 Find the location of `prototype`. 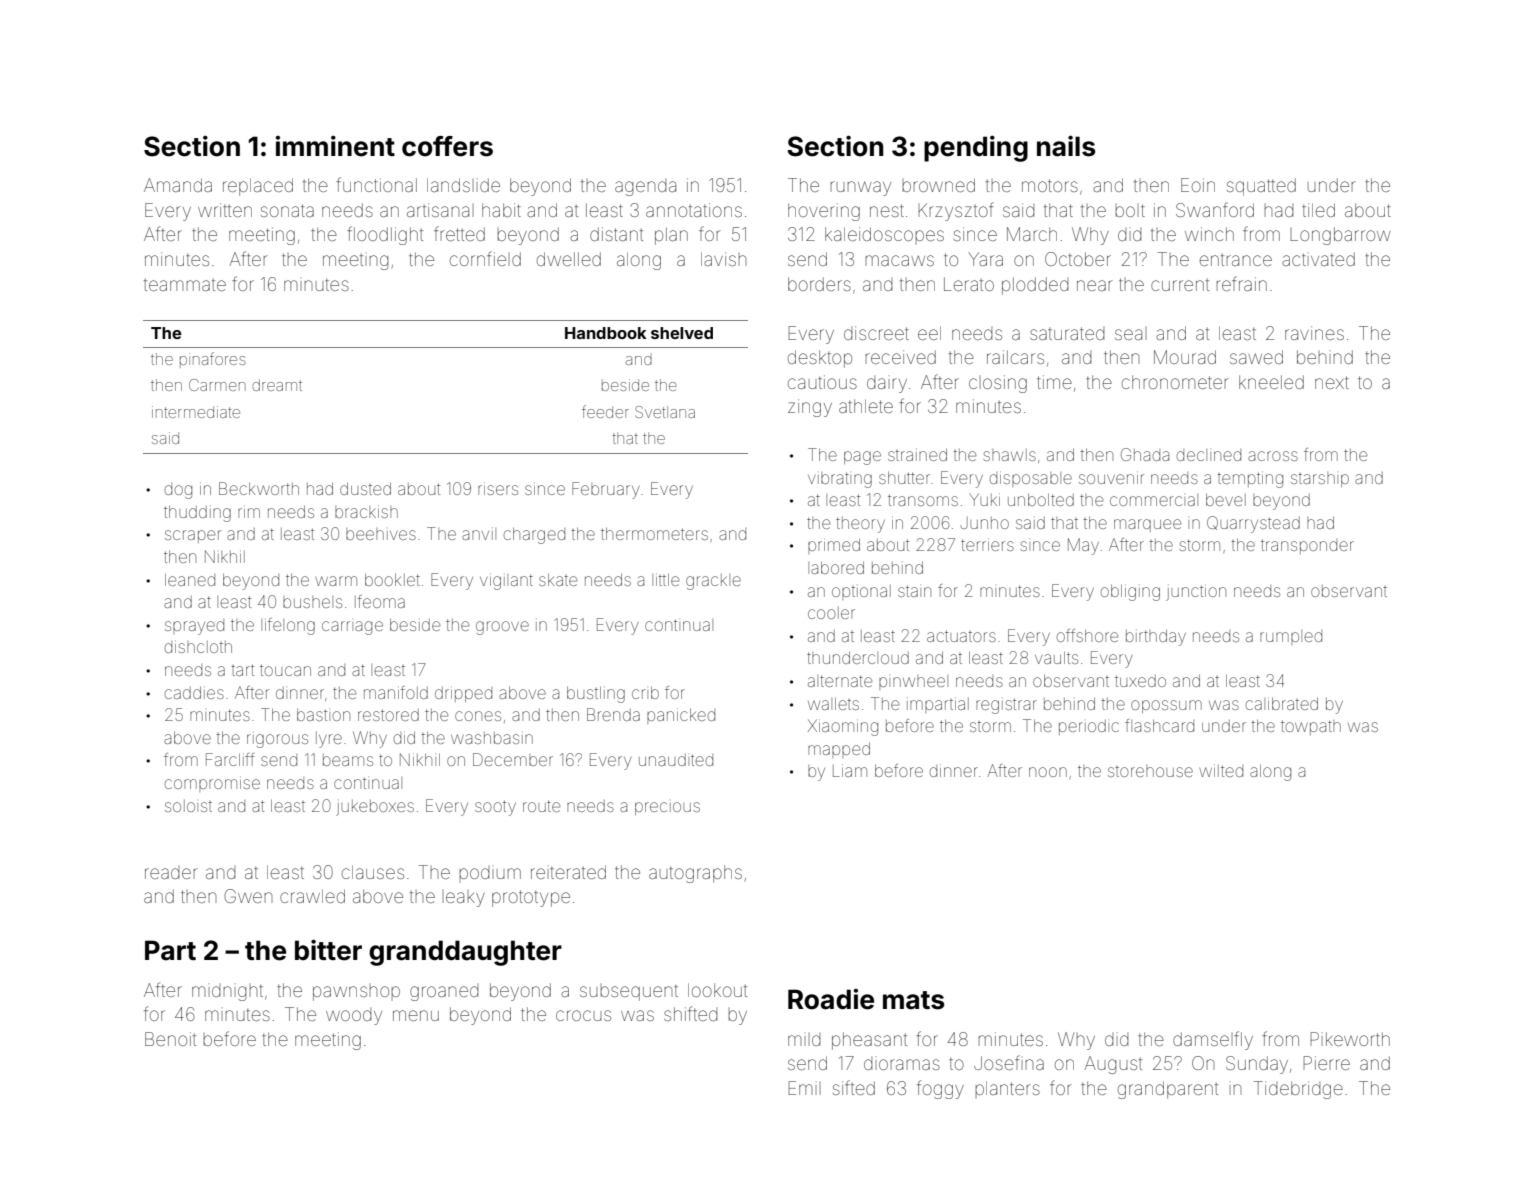

prototype is located at coordinates (531, 898).
